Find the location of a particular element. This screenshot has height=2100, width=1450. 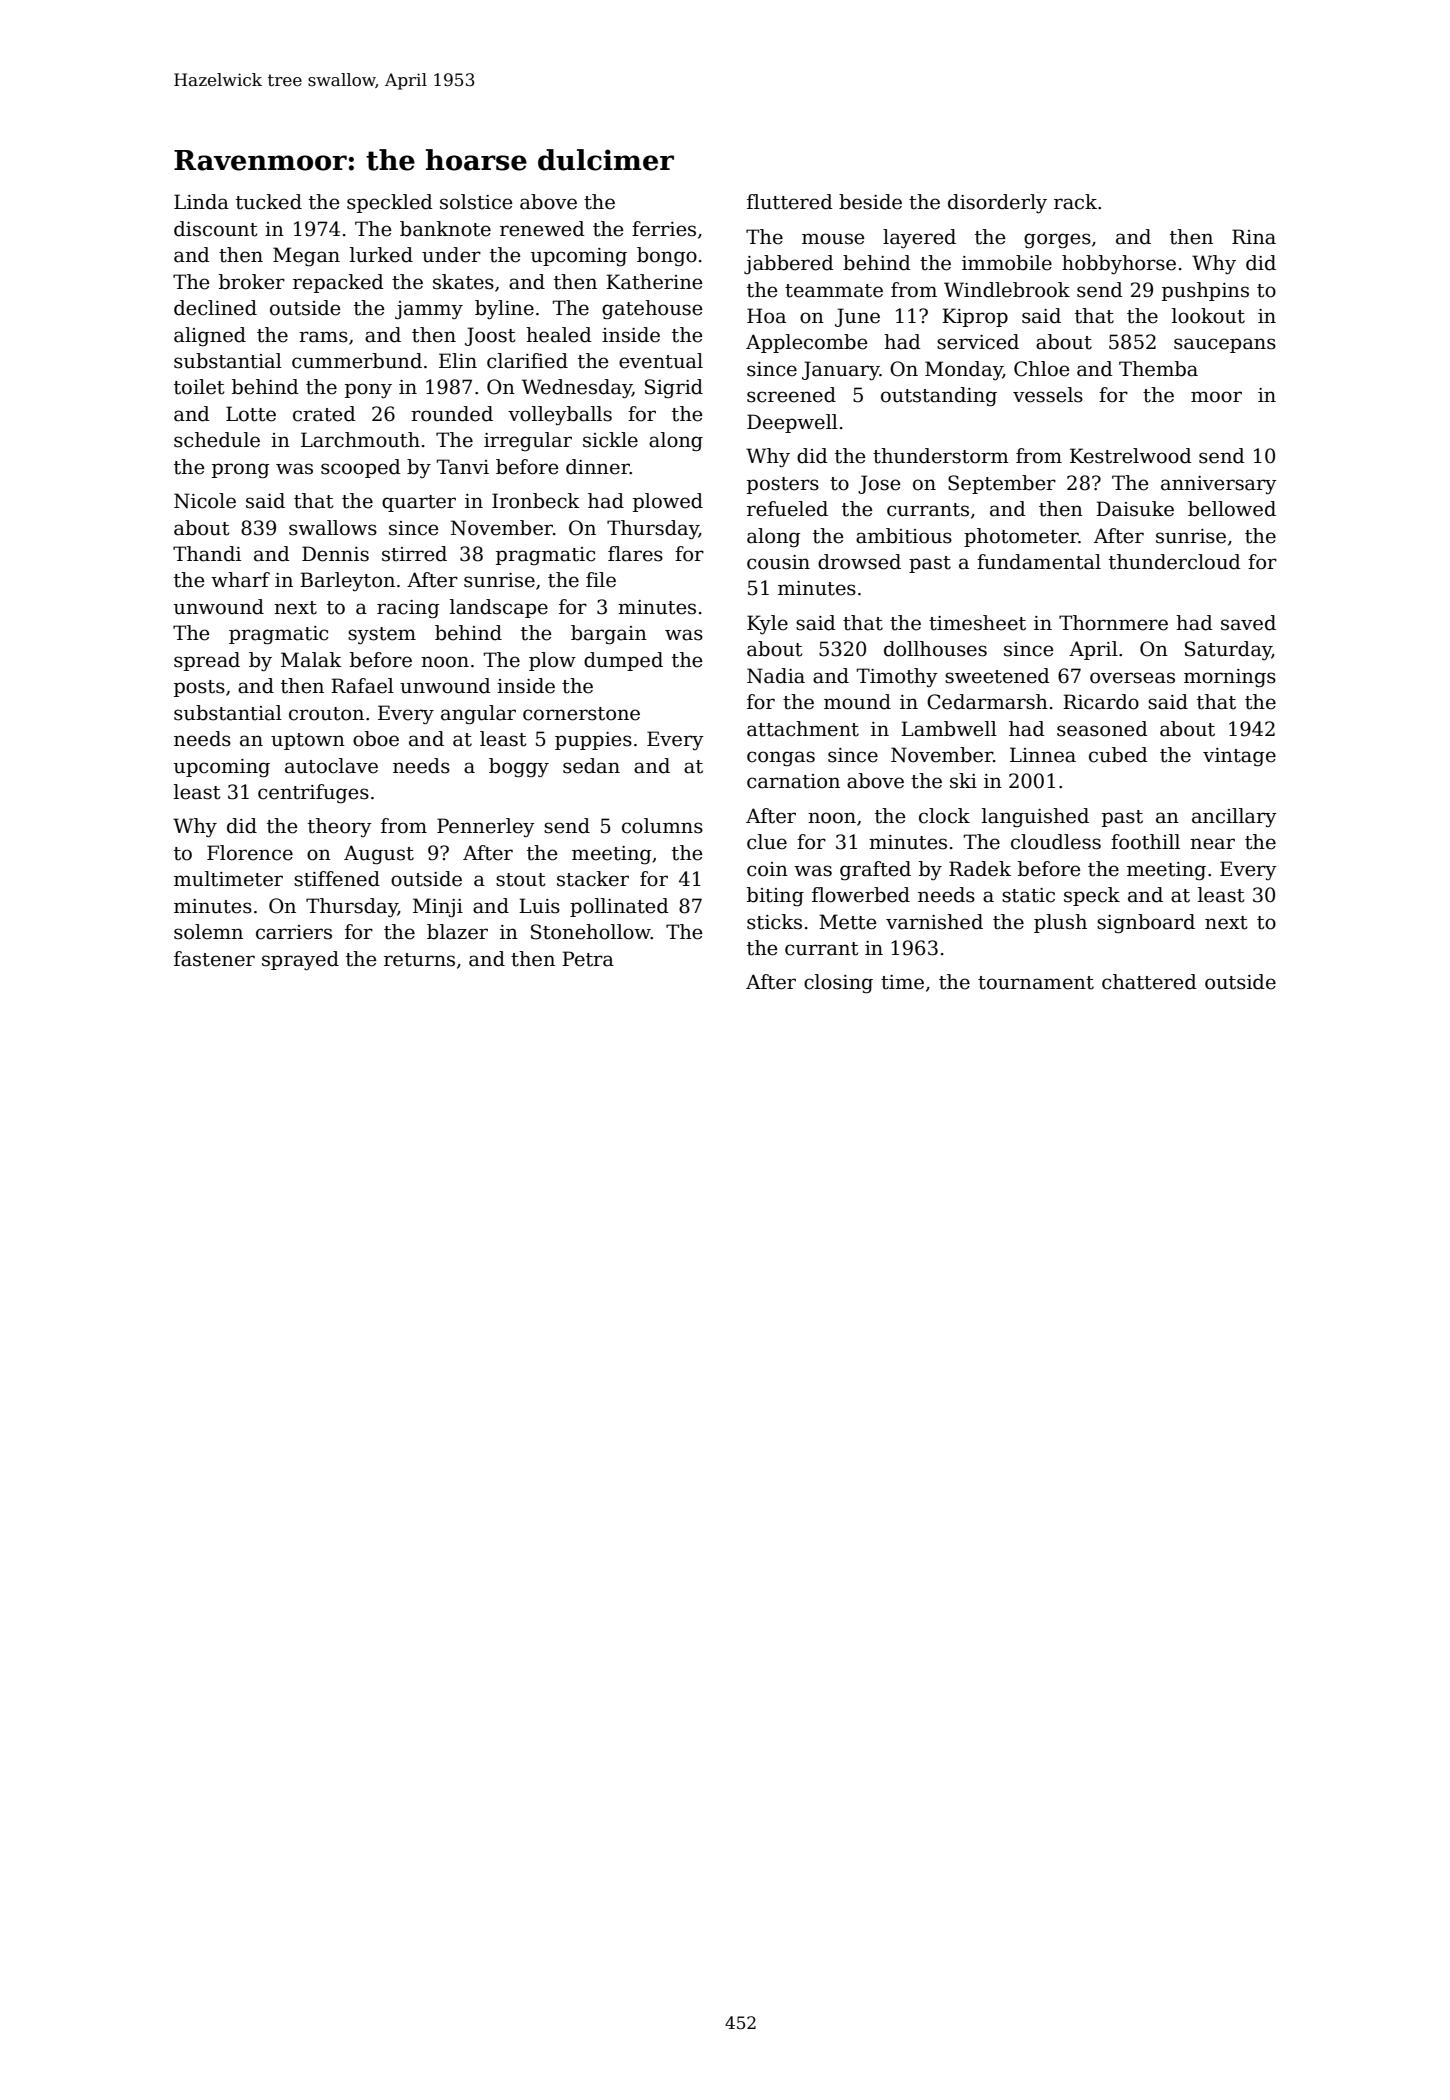

skates is located at coordinates (463, 282).
